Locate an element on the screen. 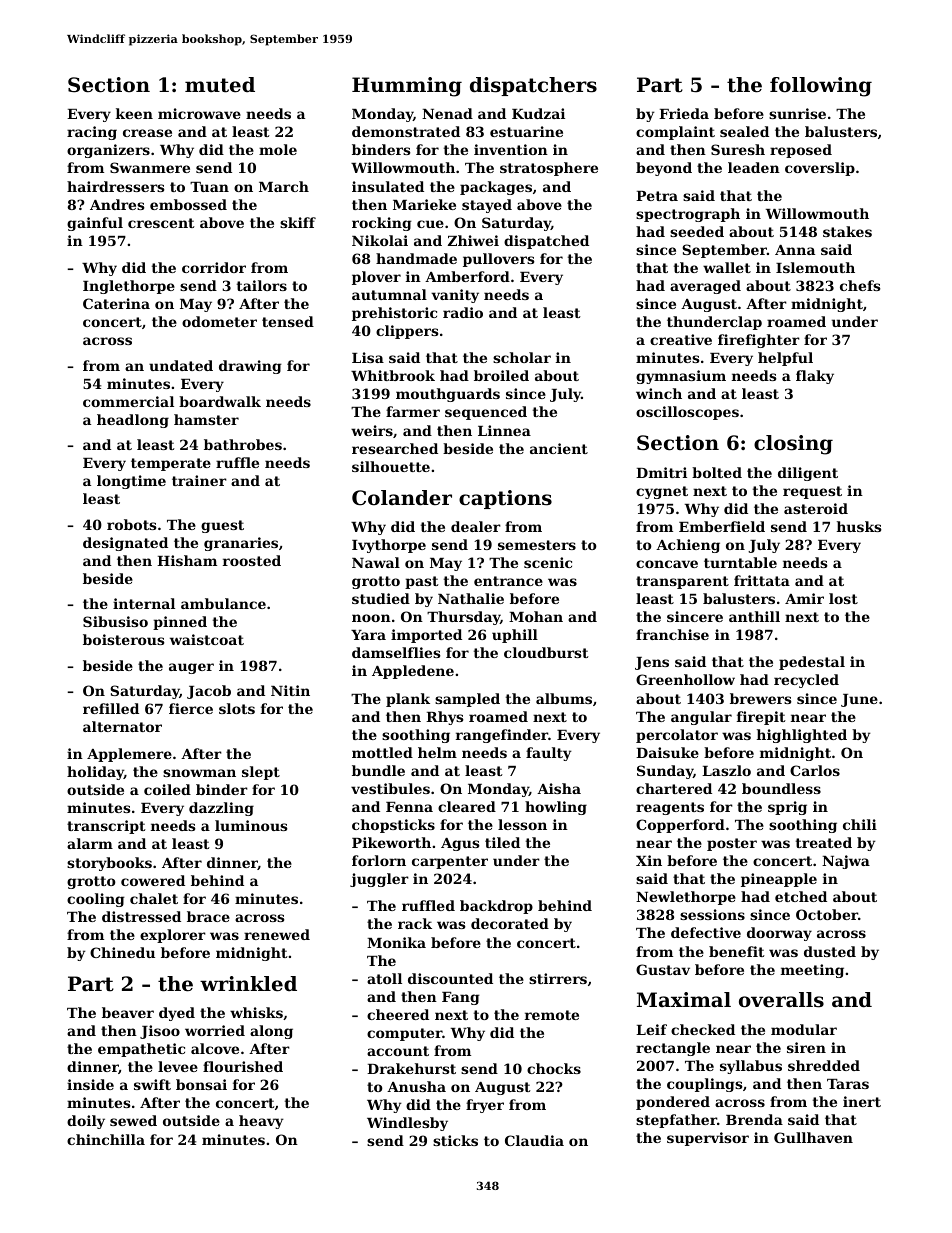  rangefinder is located at coordinates (502, 736).
